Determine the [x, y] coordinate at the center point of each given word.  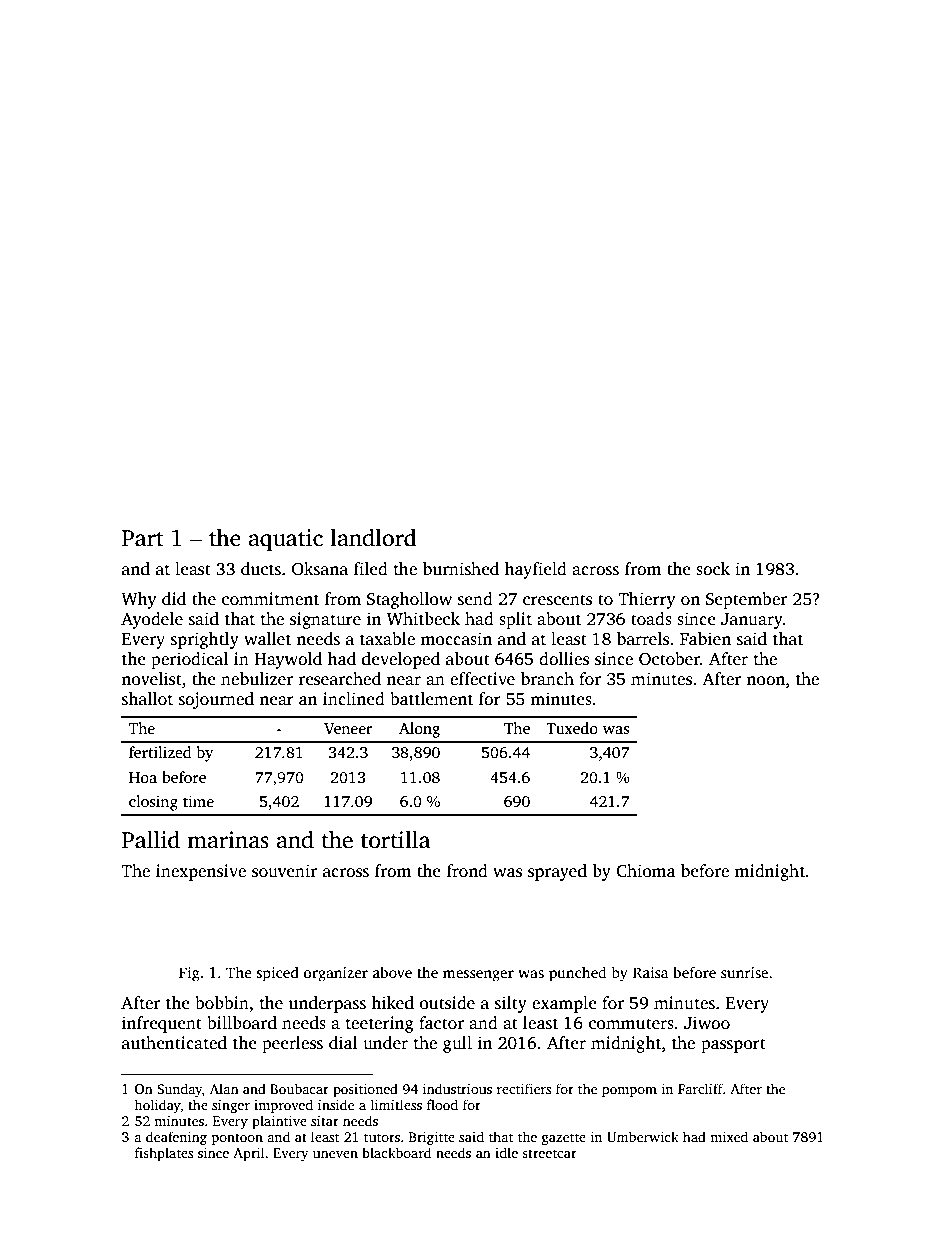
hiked [392, 1003]
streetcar [549, 1153]
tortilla [395, 839]
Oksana [320, 569]
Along [419, 730]
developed [401, 660]
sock [713, 569]
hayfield [536, 570]
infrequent [162, 1024]
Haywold [288, 660]
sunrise [744, 972]
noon [765, 681]
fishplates [164, 1154]
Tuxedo [572, 728]
